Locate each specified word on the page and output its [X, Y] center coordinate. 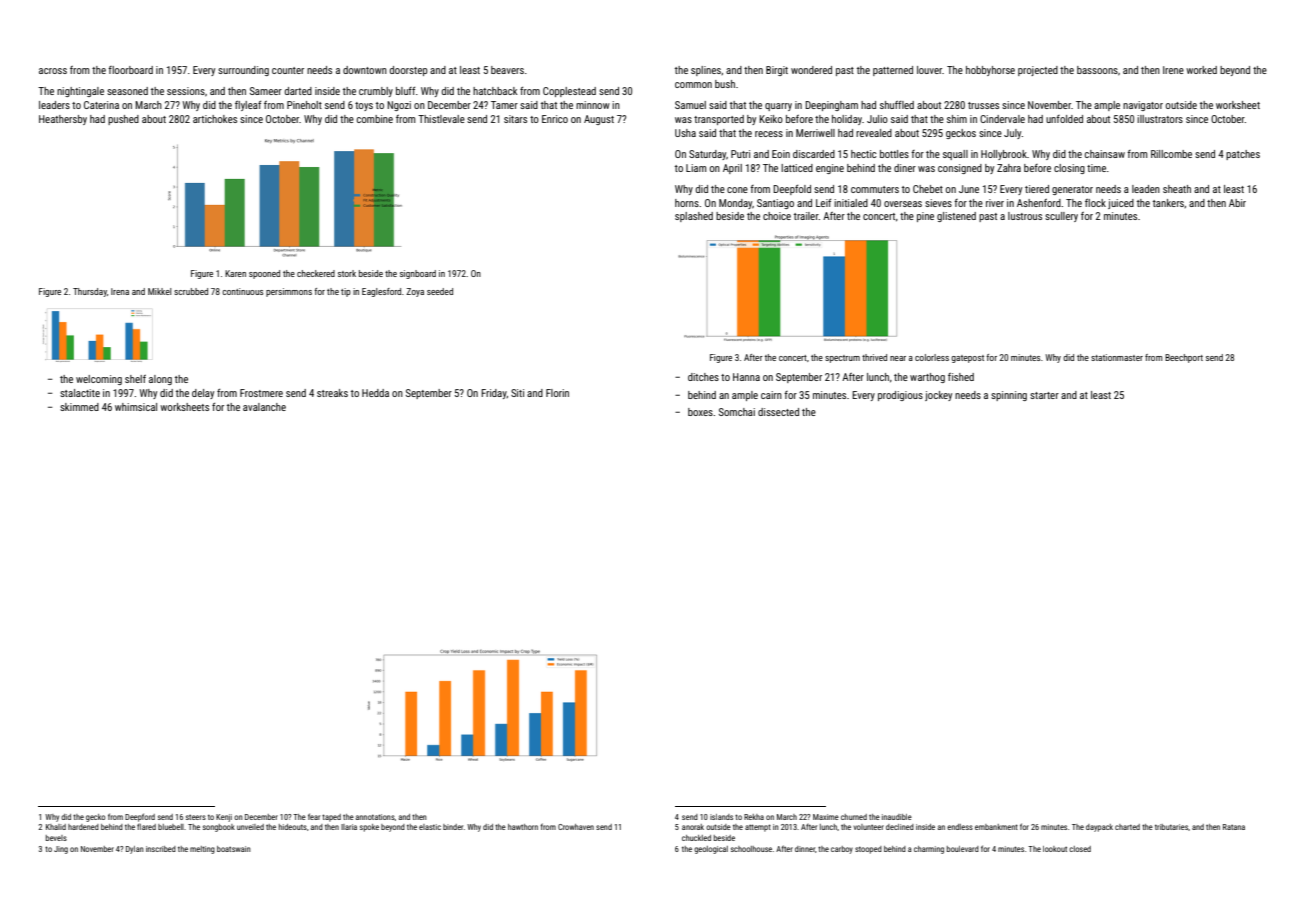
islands [721, 817]
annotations [375, 817]
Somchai [737, 412]
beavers [507, 70]
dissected [778, 412]
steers [196, 817]
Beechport [1184, 358]
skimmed [79, 407]
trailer [806, 216]
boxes [700, 412]
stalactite [80, 393]
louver [929, 70]
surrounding [243, 71]
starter [1044, 395]
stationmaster [1117, 357]
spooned [264, 274]
